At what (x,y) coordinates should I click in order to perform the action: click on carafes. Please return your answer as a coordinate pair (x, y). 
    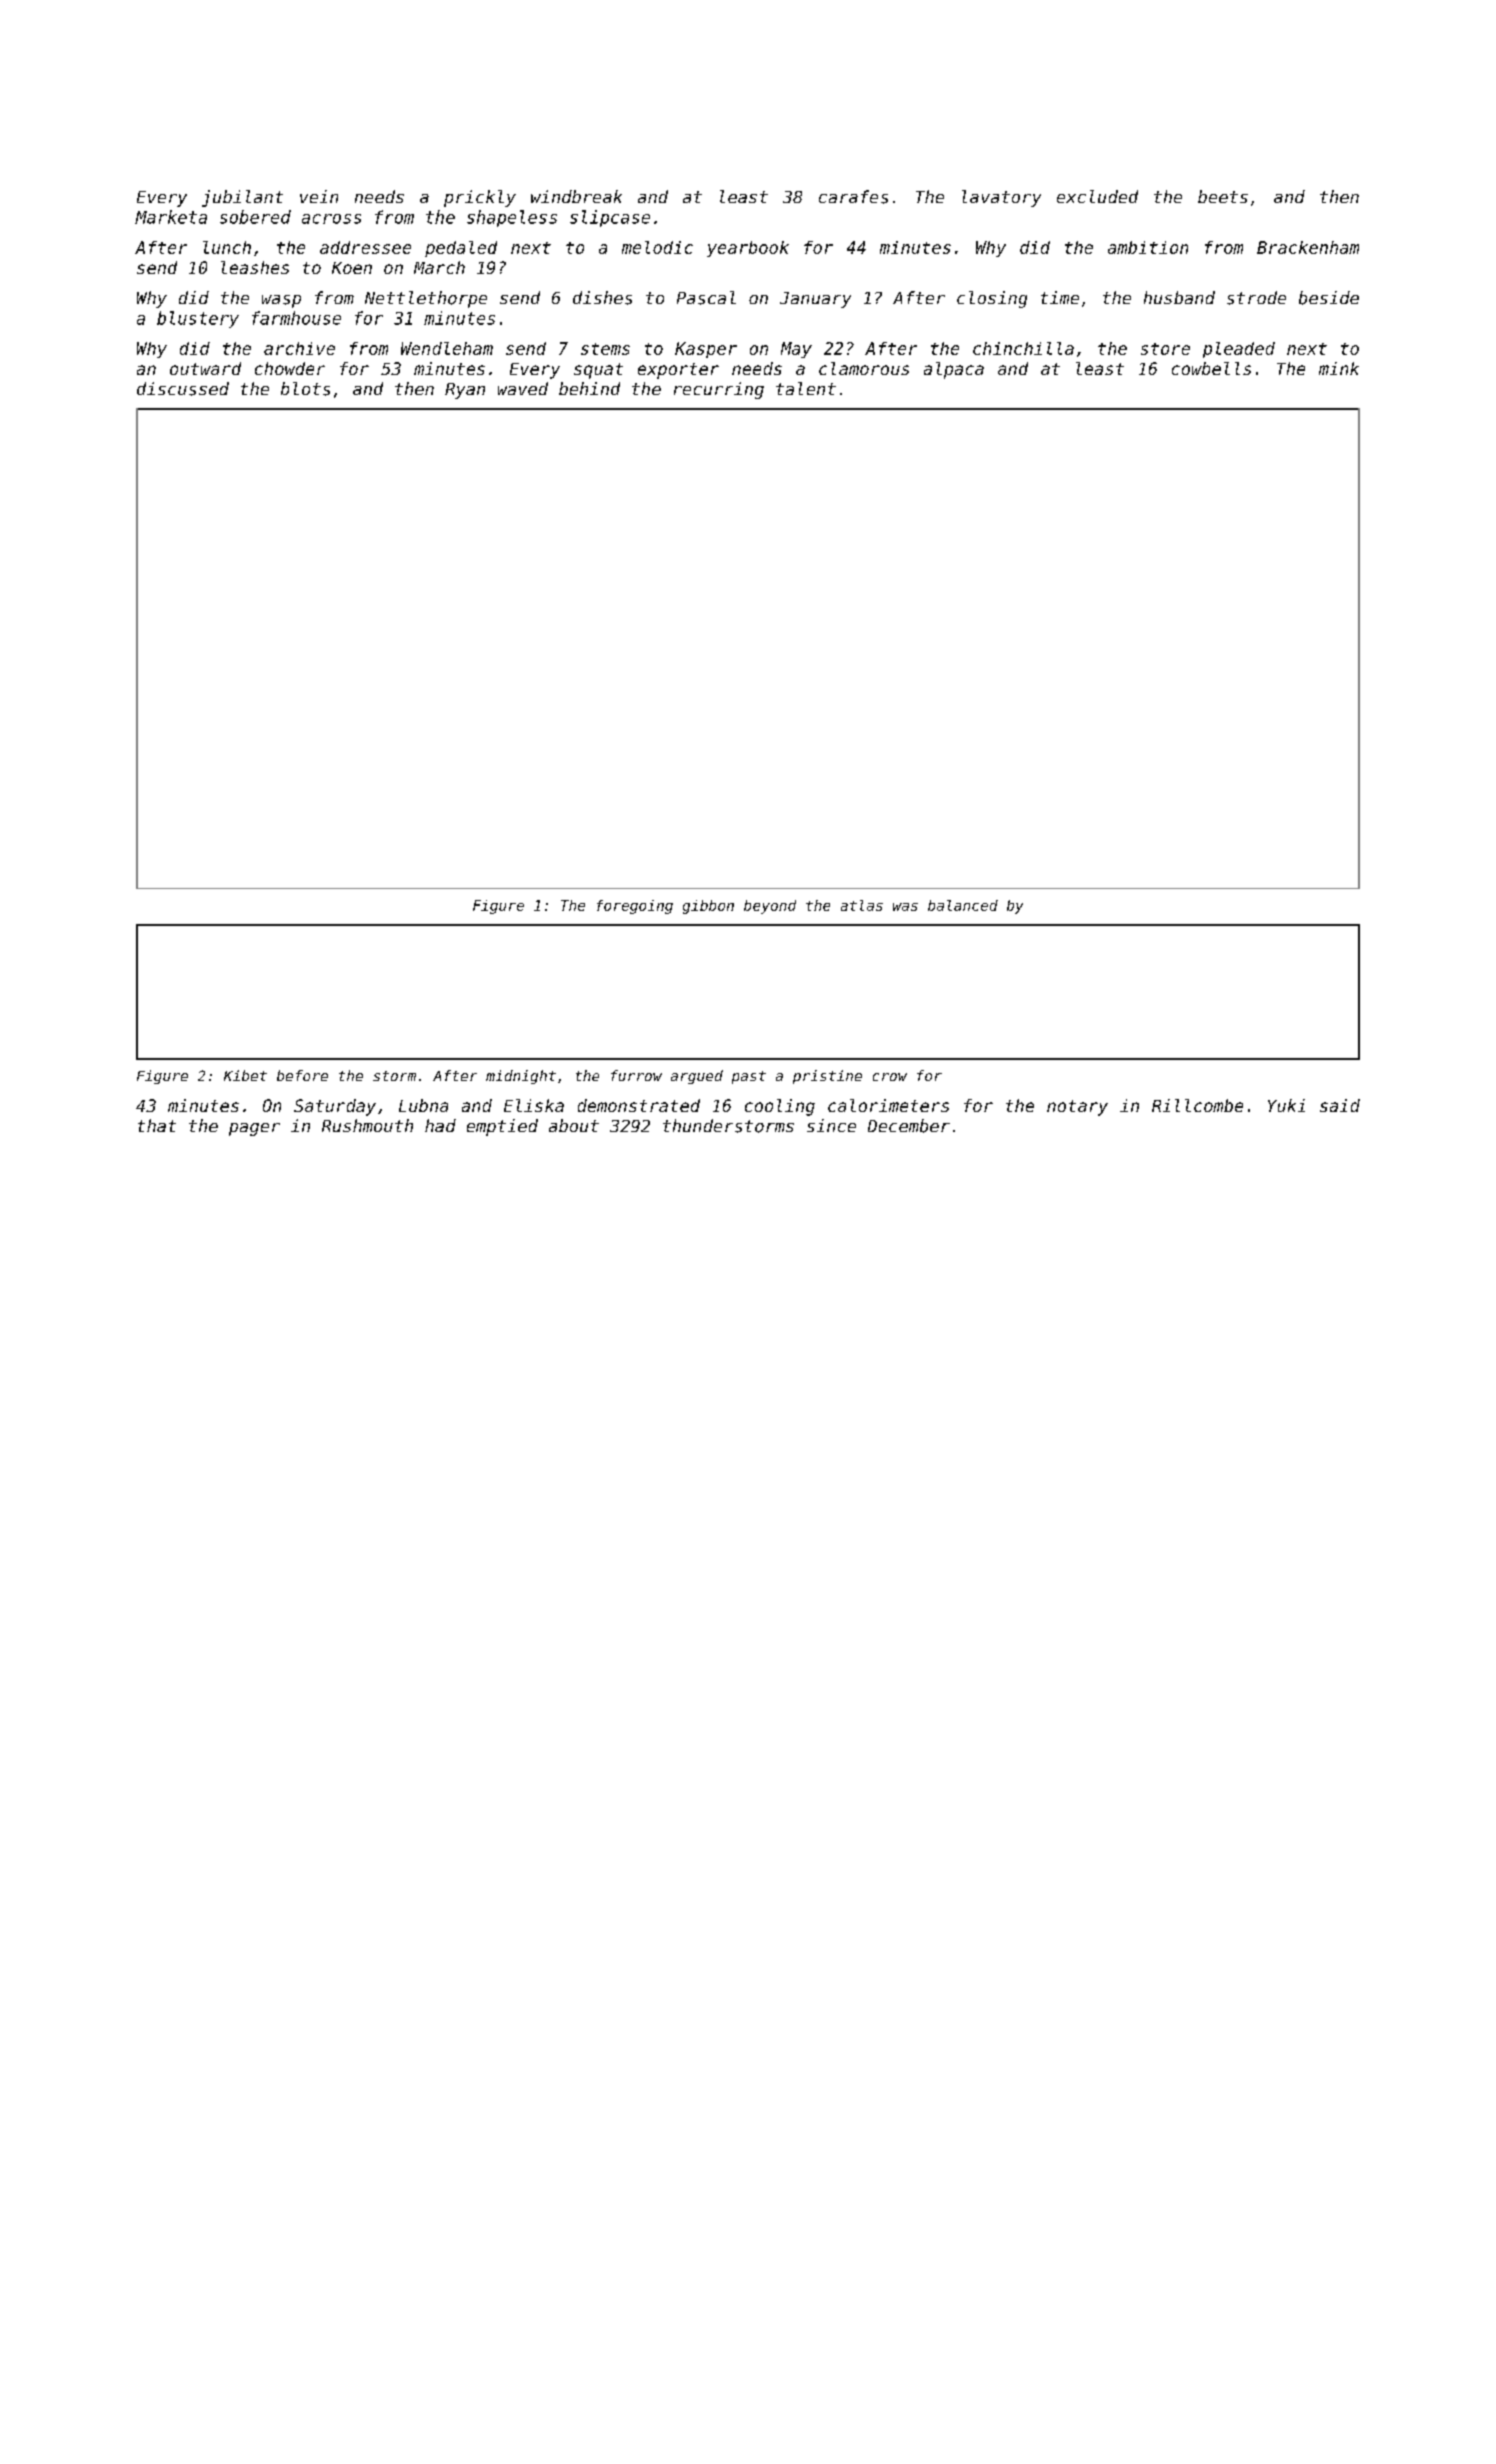
    Looking at the image, I should click on (853, 197).
